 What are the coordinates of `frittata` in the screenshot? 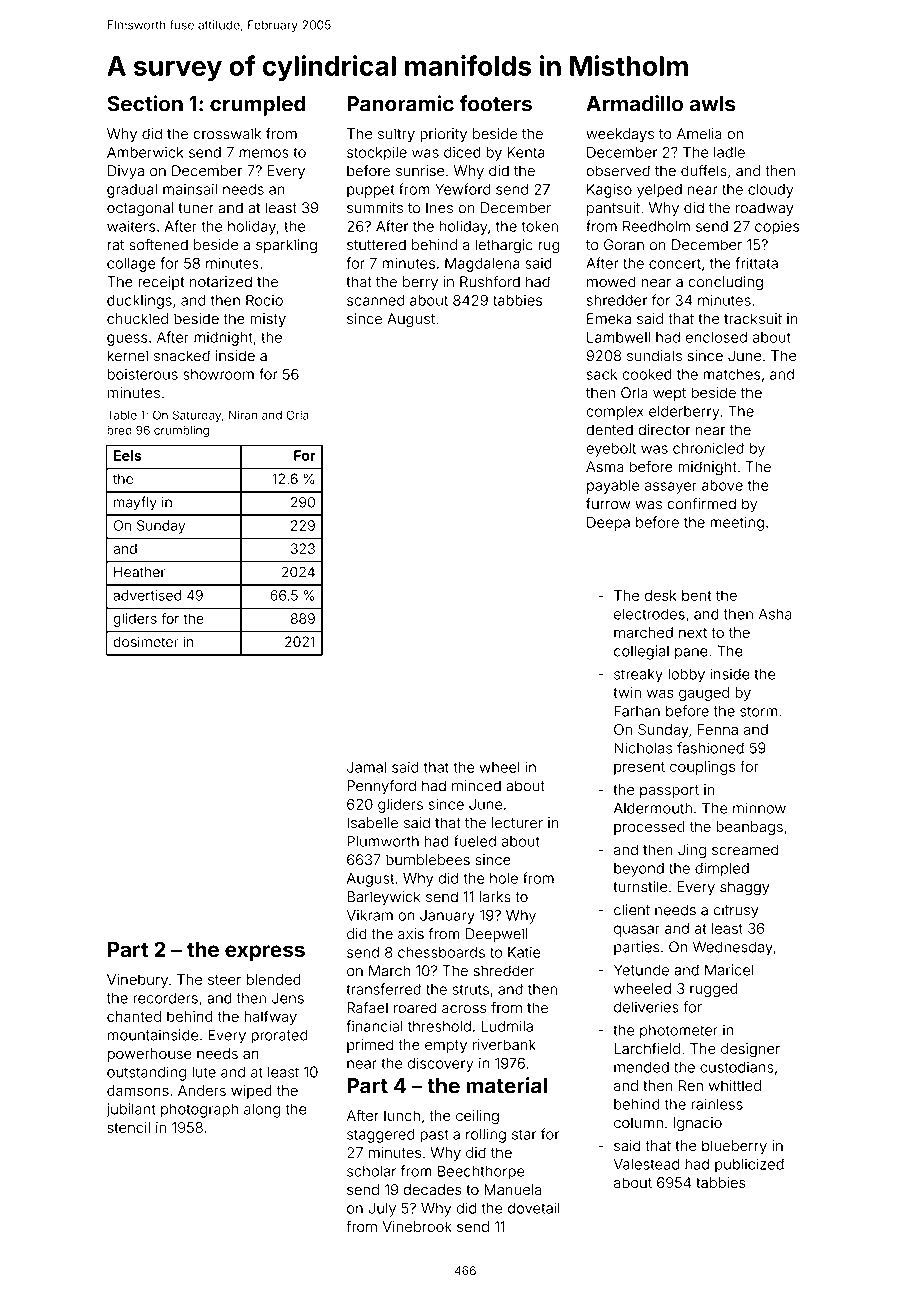 It's located at (756, 263).
